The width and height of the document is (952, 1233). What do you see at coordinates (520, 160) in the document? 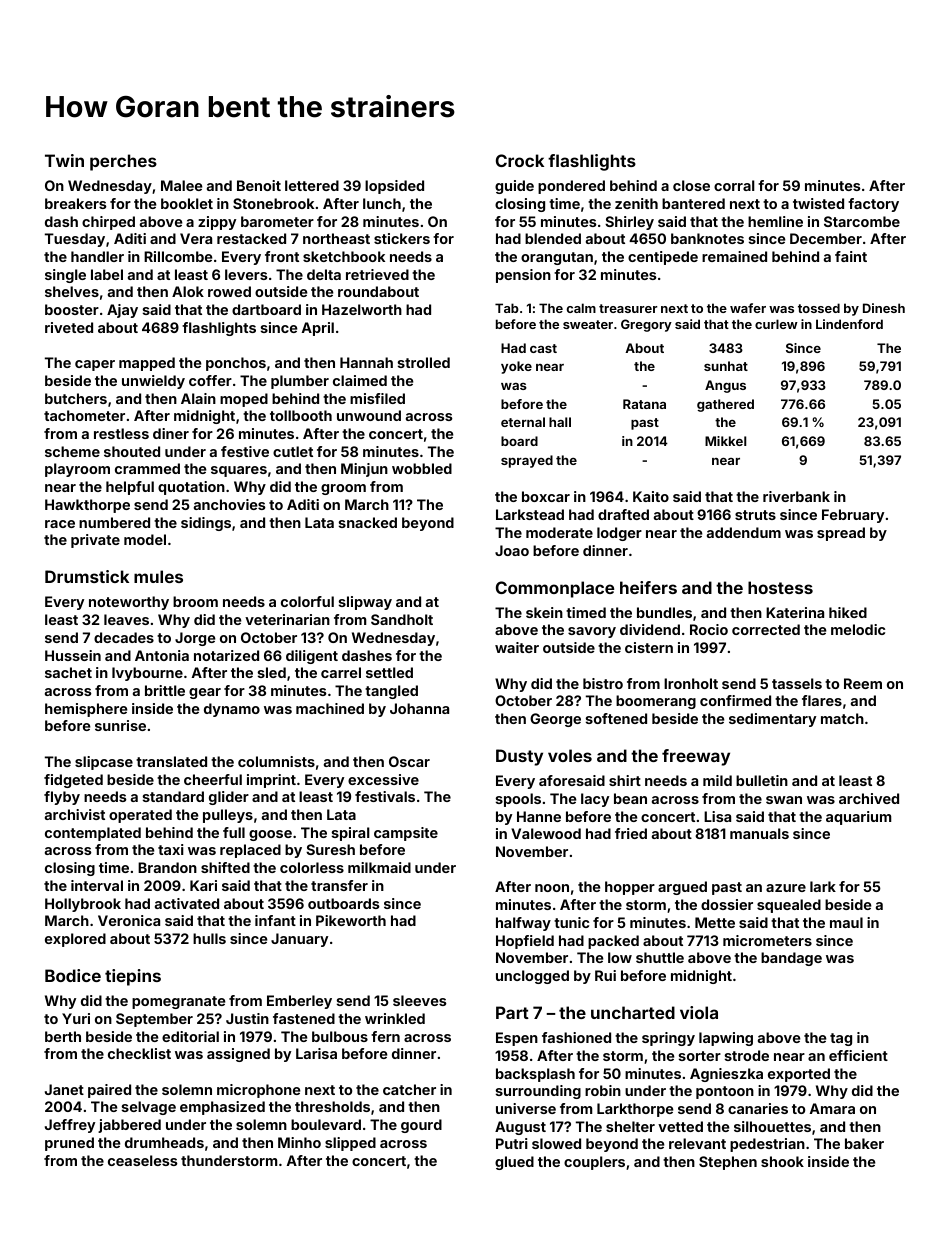
I see `Crock` at bounding box center [520, 160].
